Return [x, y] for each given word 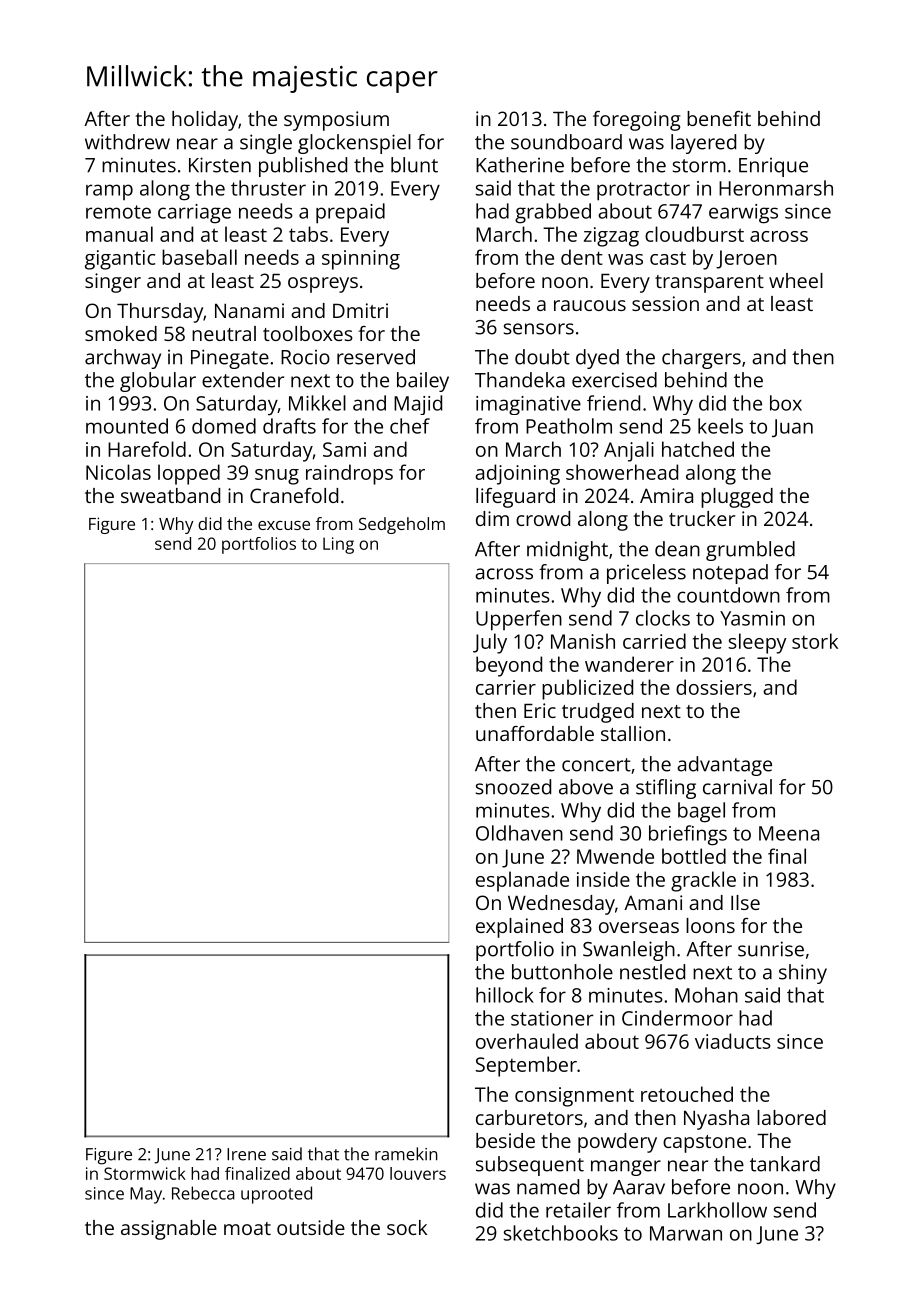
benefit [719, 118]
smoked [121, 333]
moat [247, 1228]
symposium [336, 121]
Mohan [706, 995]
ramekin [406, 1154]
